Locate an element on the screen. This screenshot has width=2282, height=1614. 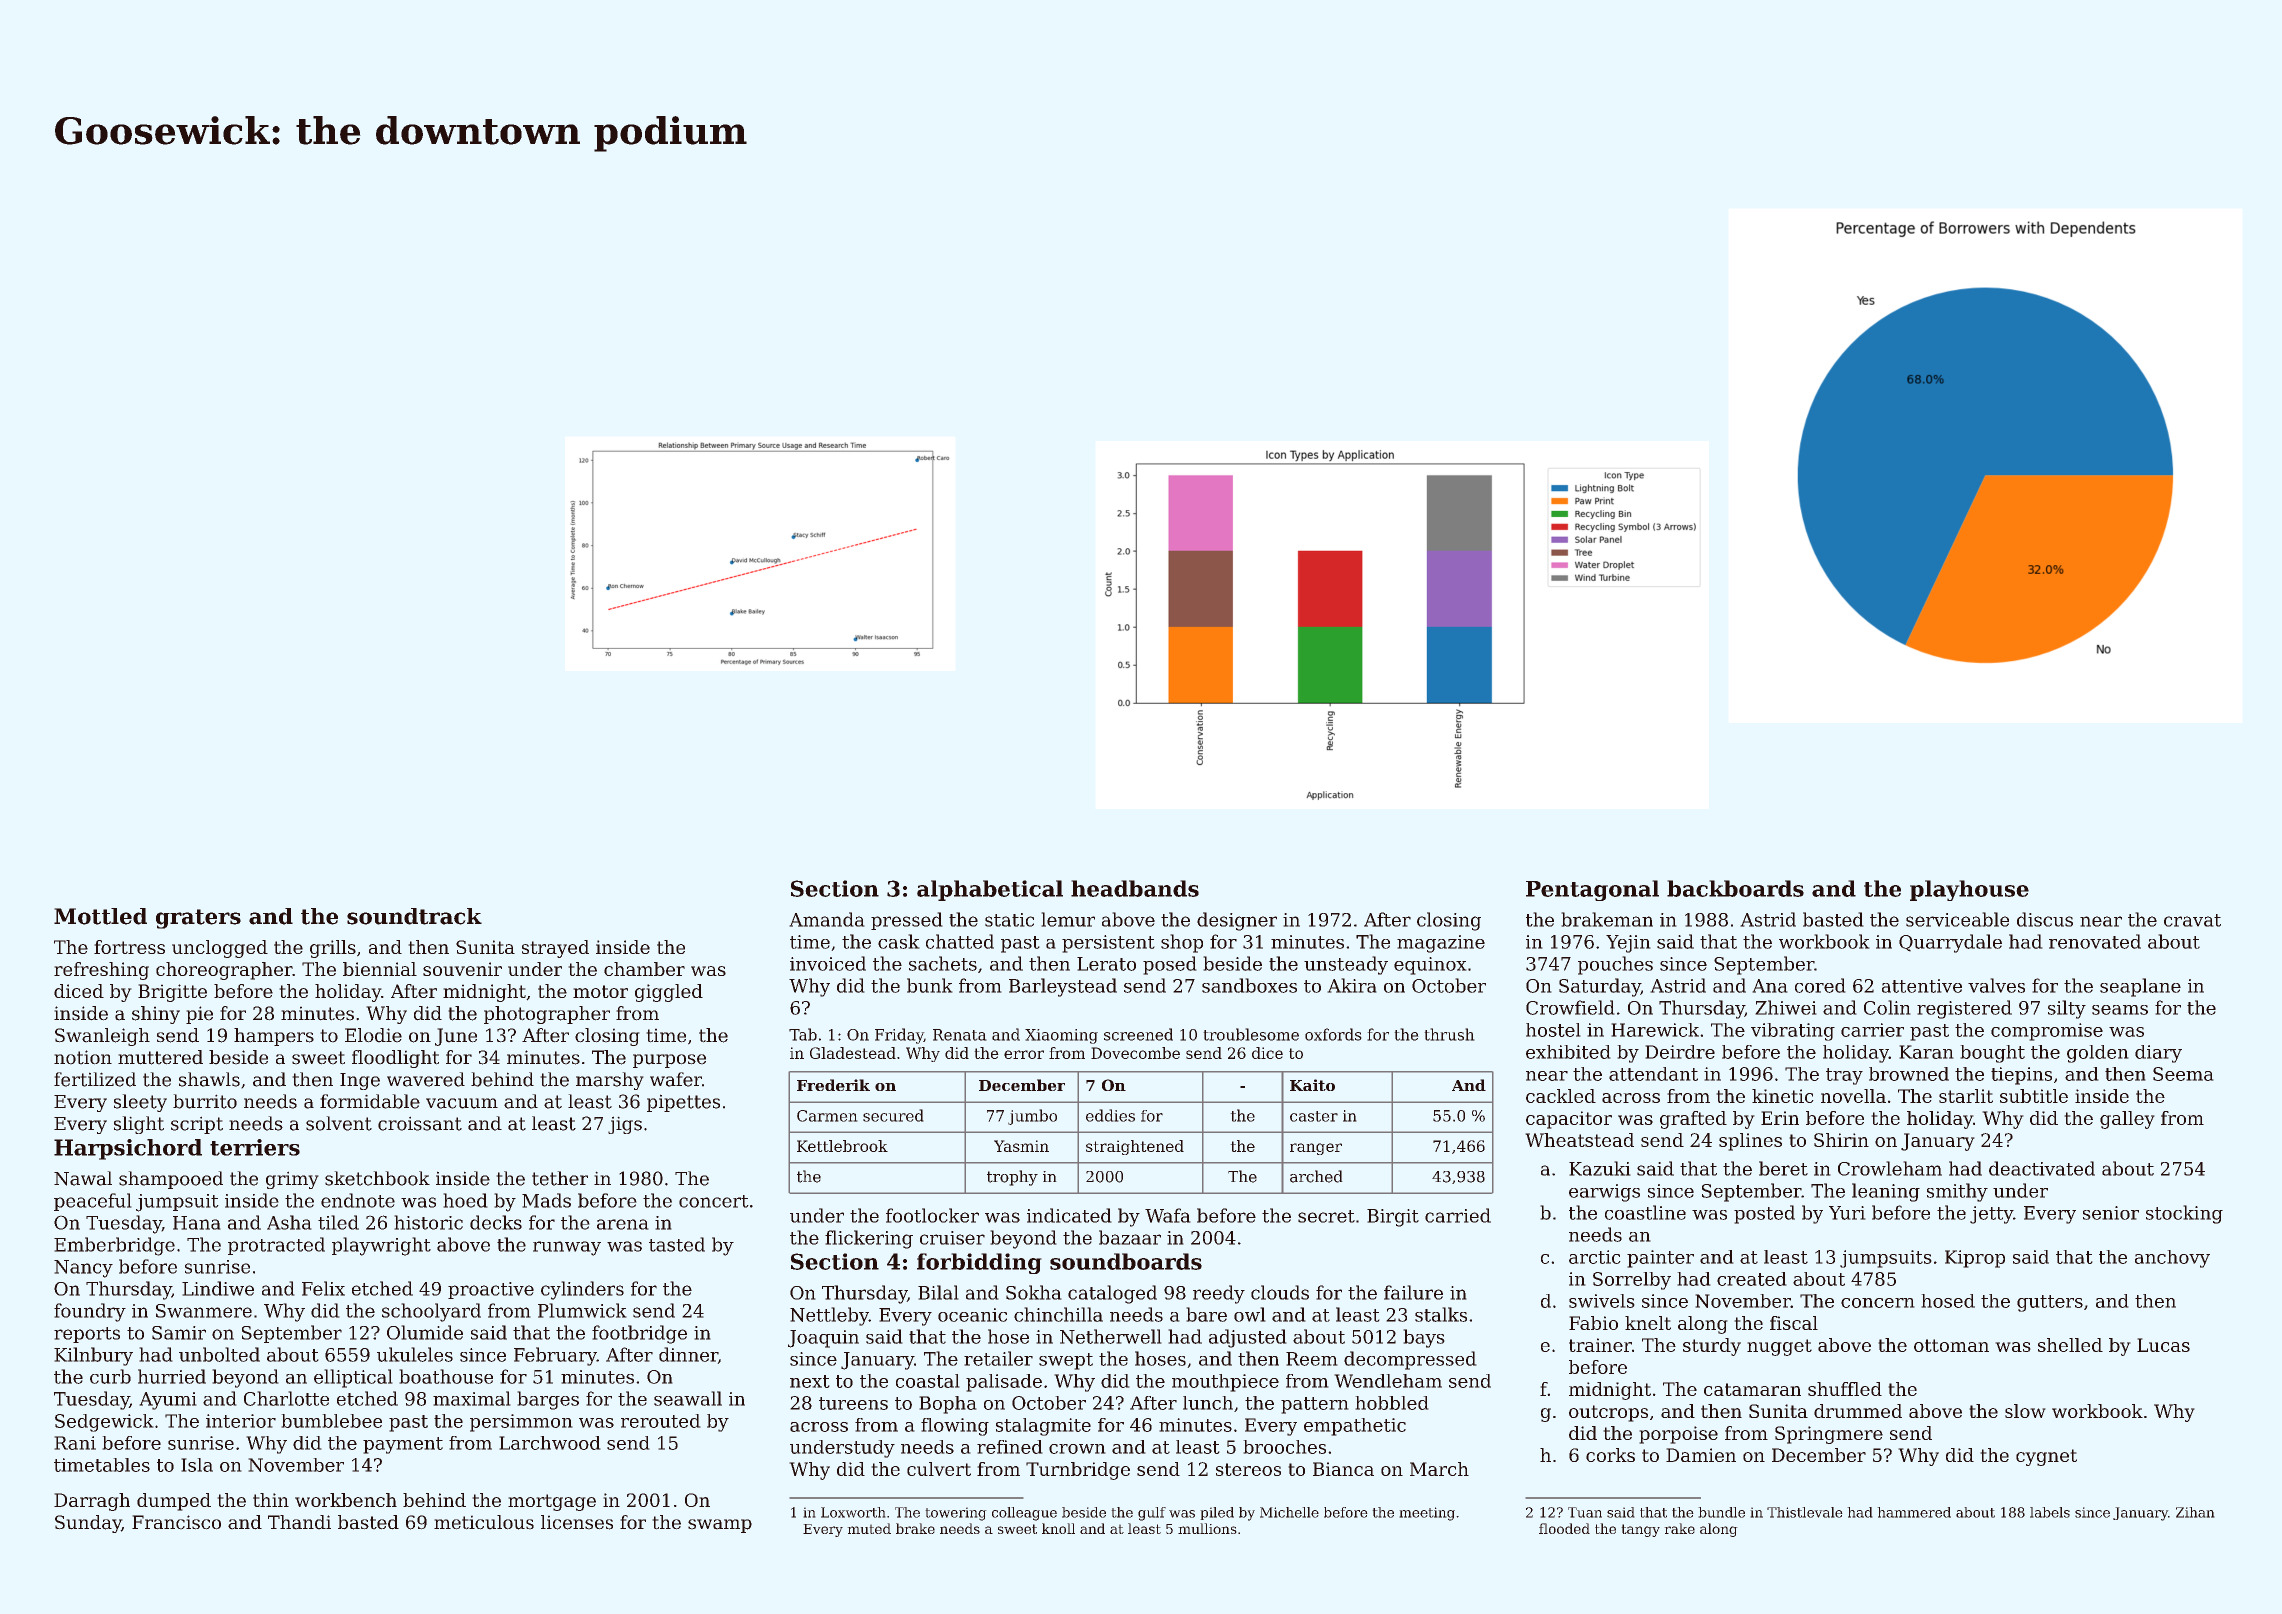
sachets is located at coordinates (943, 963).
